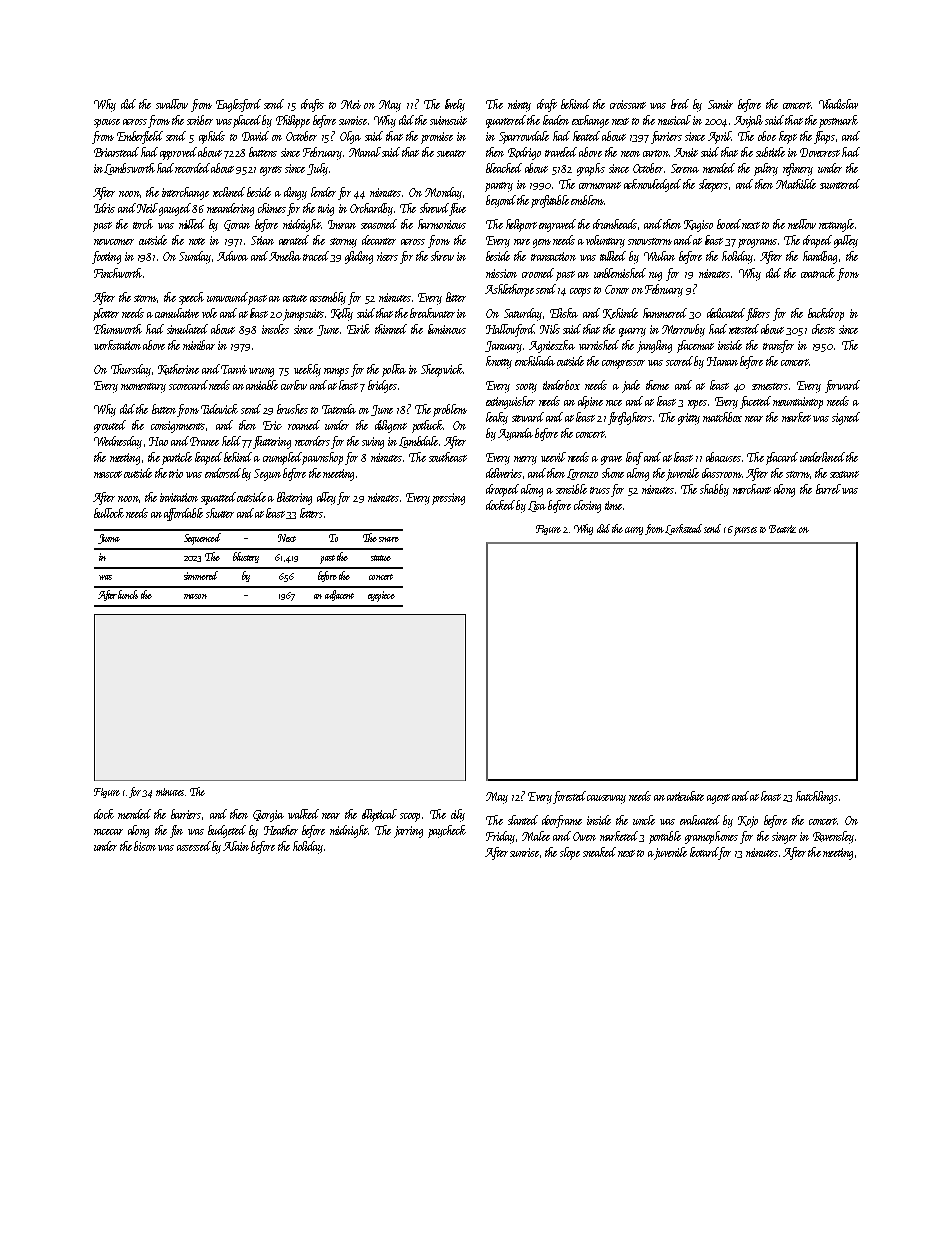  I want to click on profitable, so click(550, 201).
